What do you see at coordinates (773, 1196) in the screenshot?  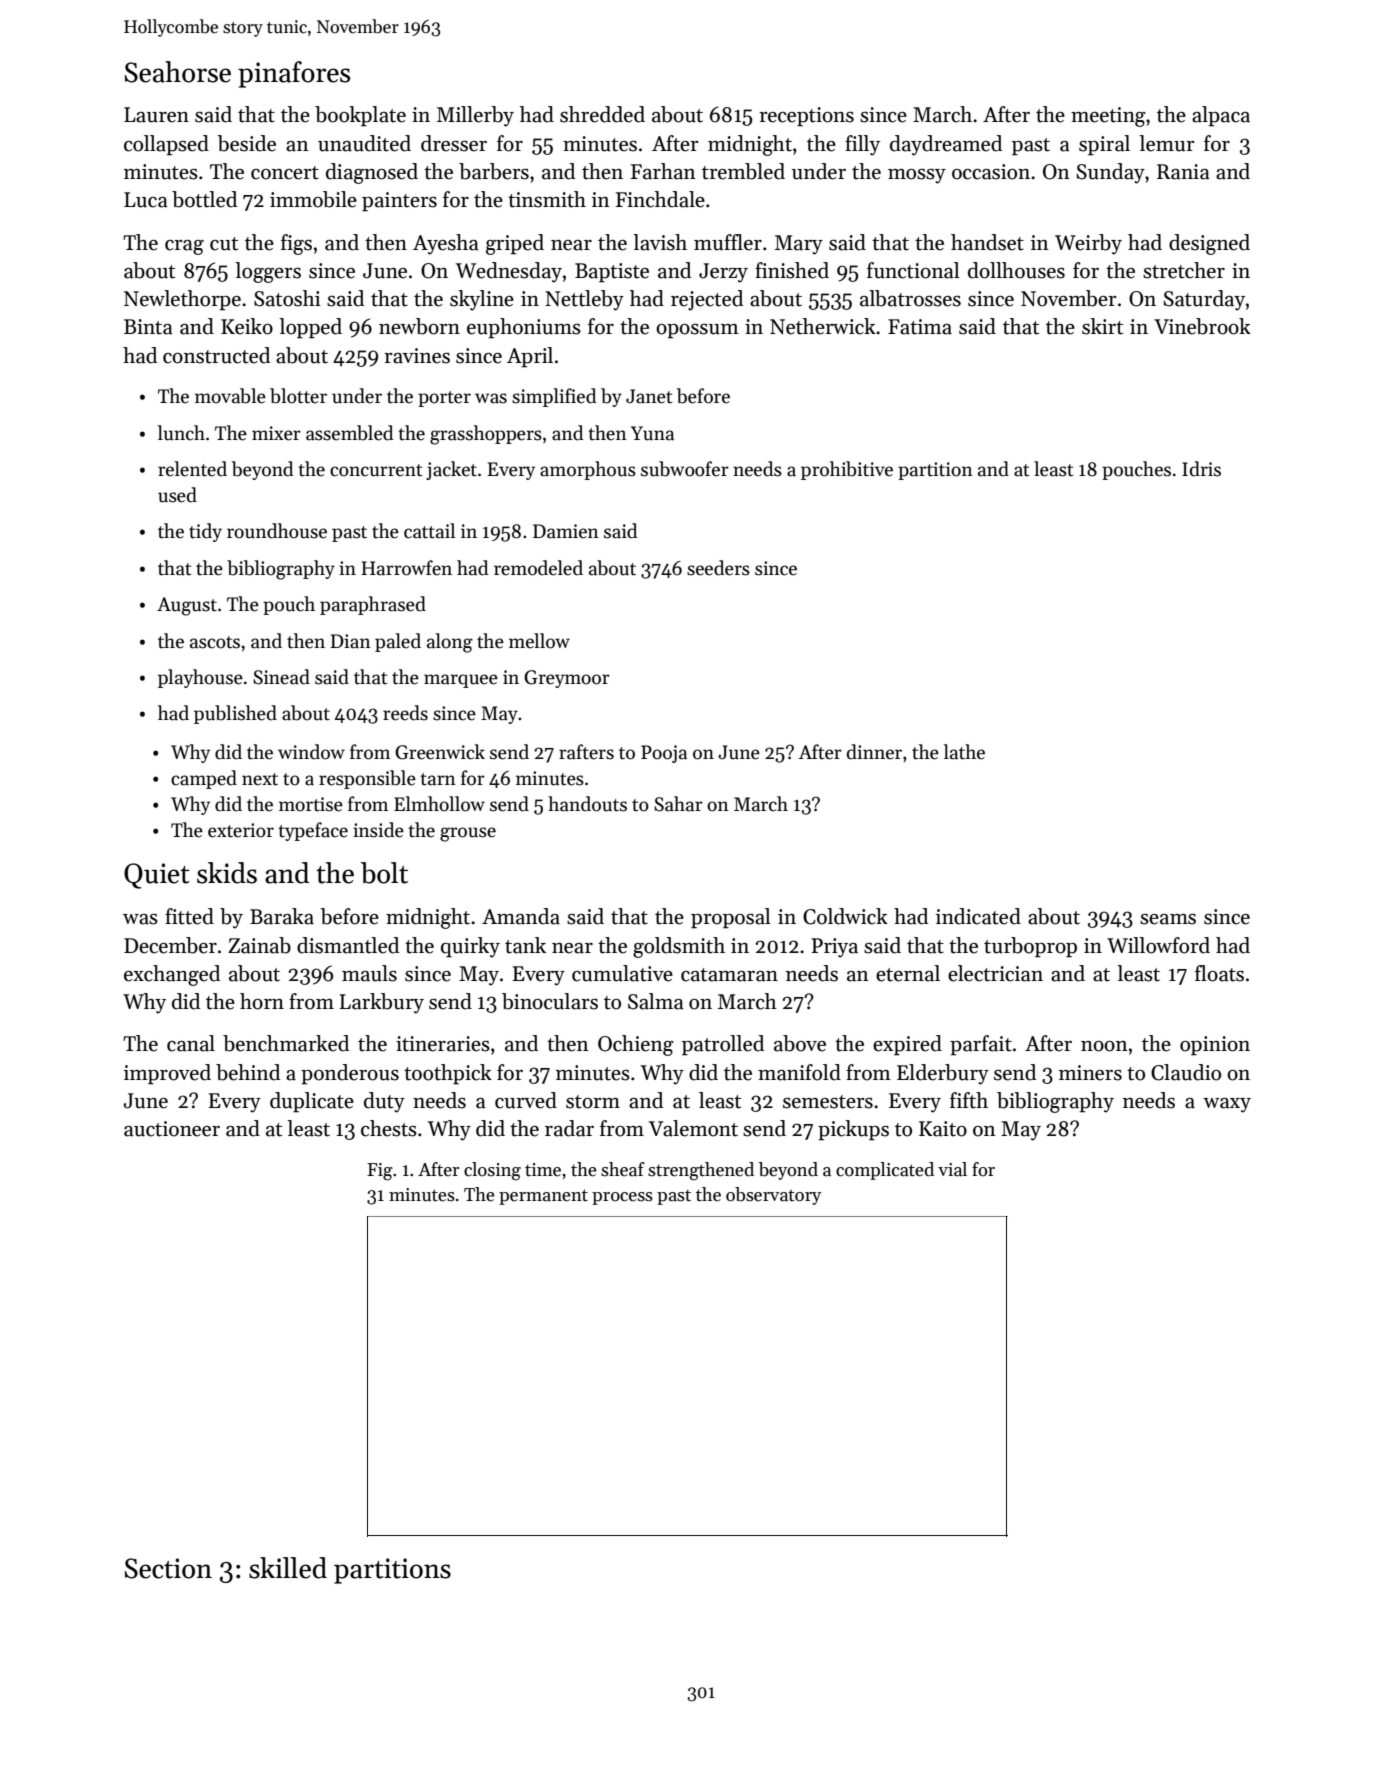 I see `observatory` at bounding box center [773, 1196].
